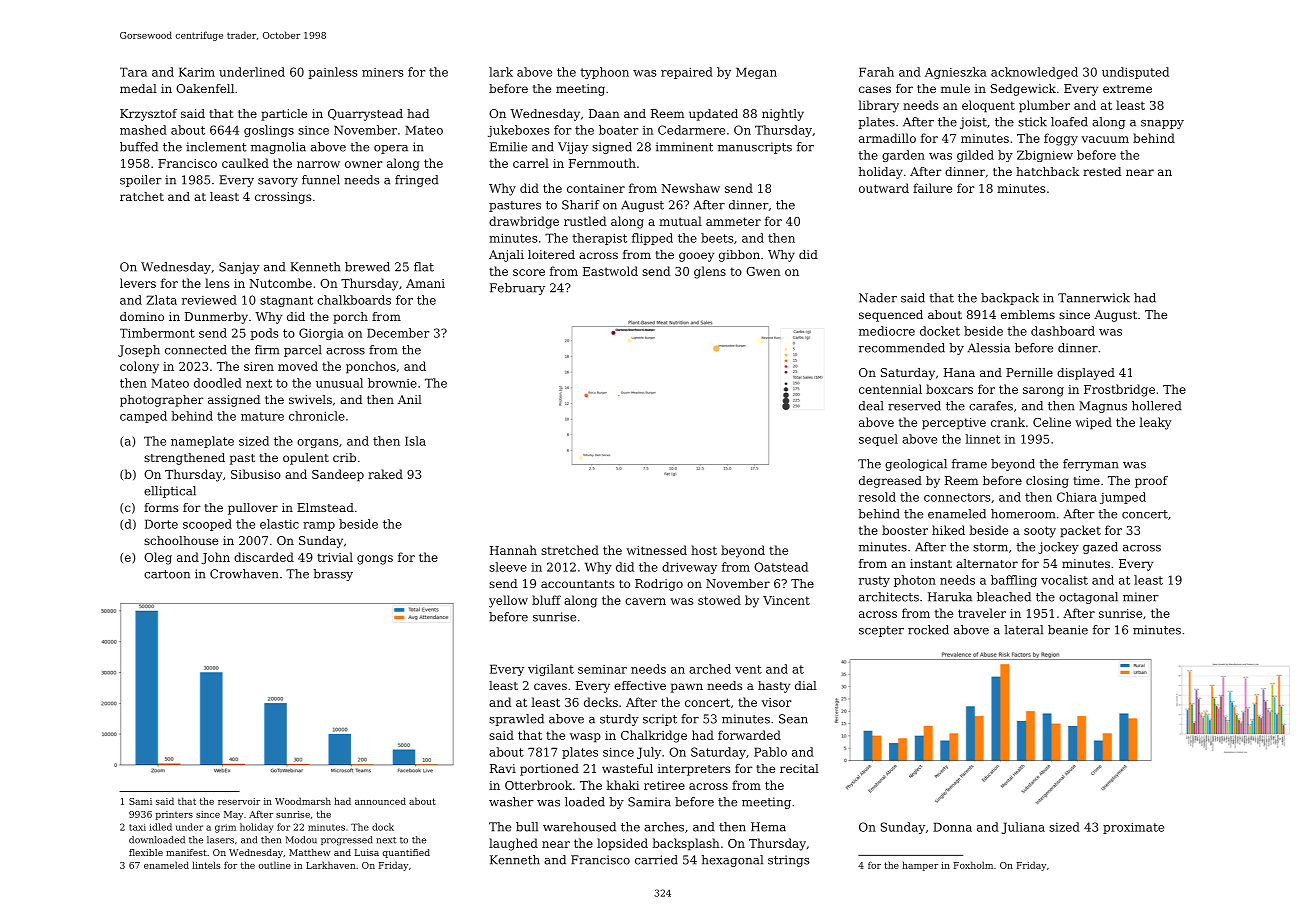 This document has height=924, width=1308. What do you see at coordinates (197, 72) in the document?
I see `Karim` at bounding box center [197, 72].
